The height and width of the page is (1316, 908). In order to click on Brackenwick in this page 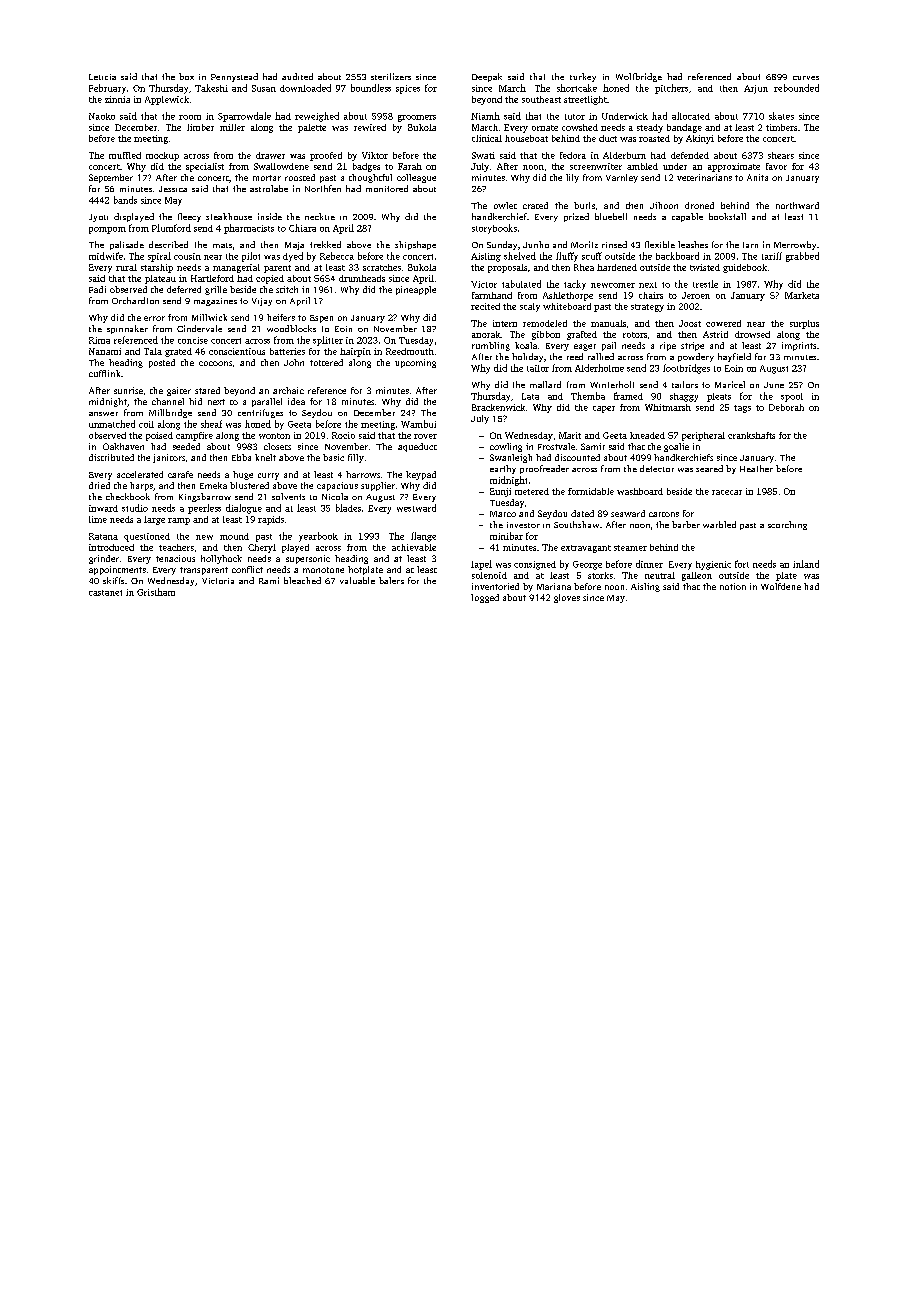, I will do `click(498, 407)`.
